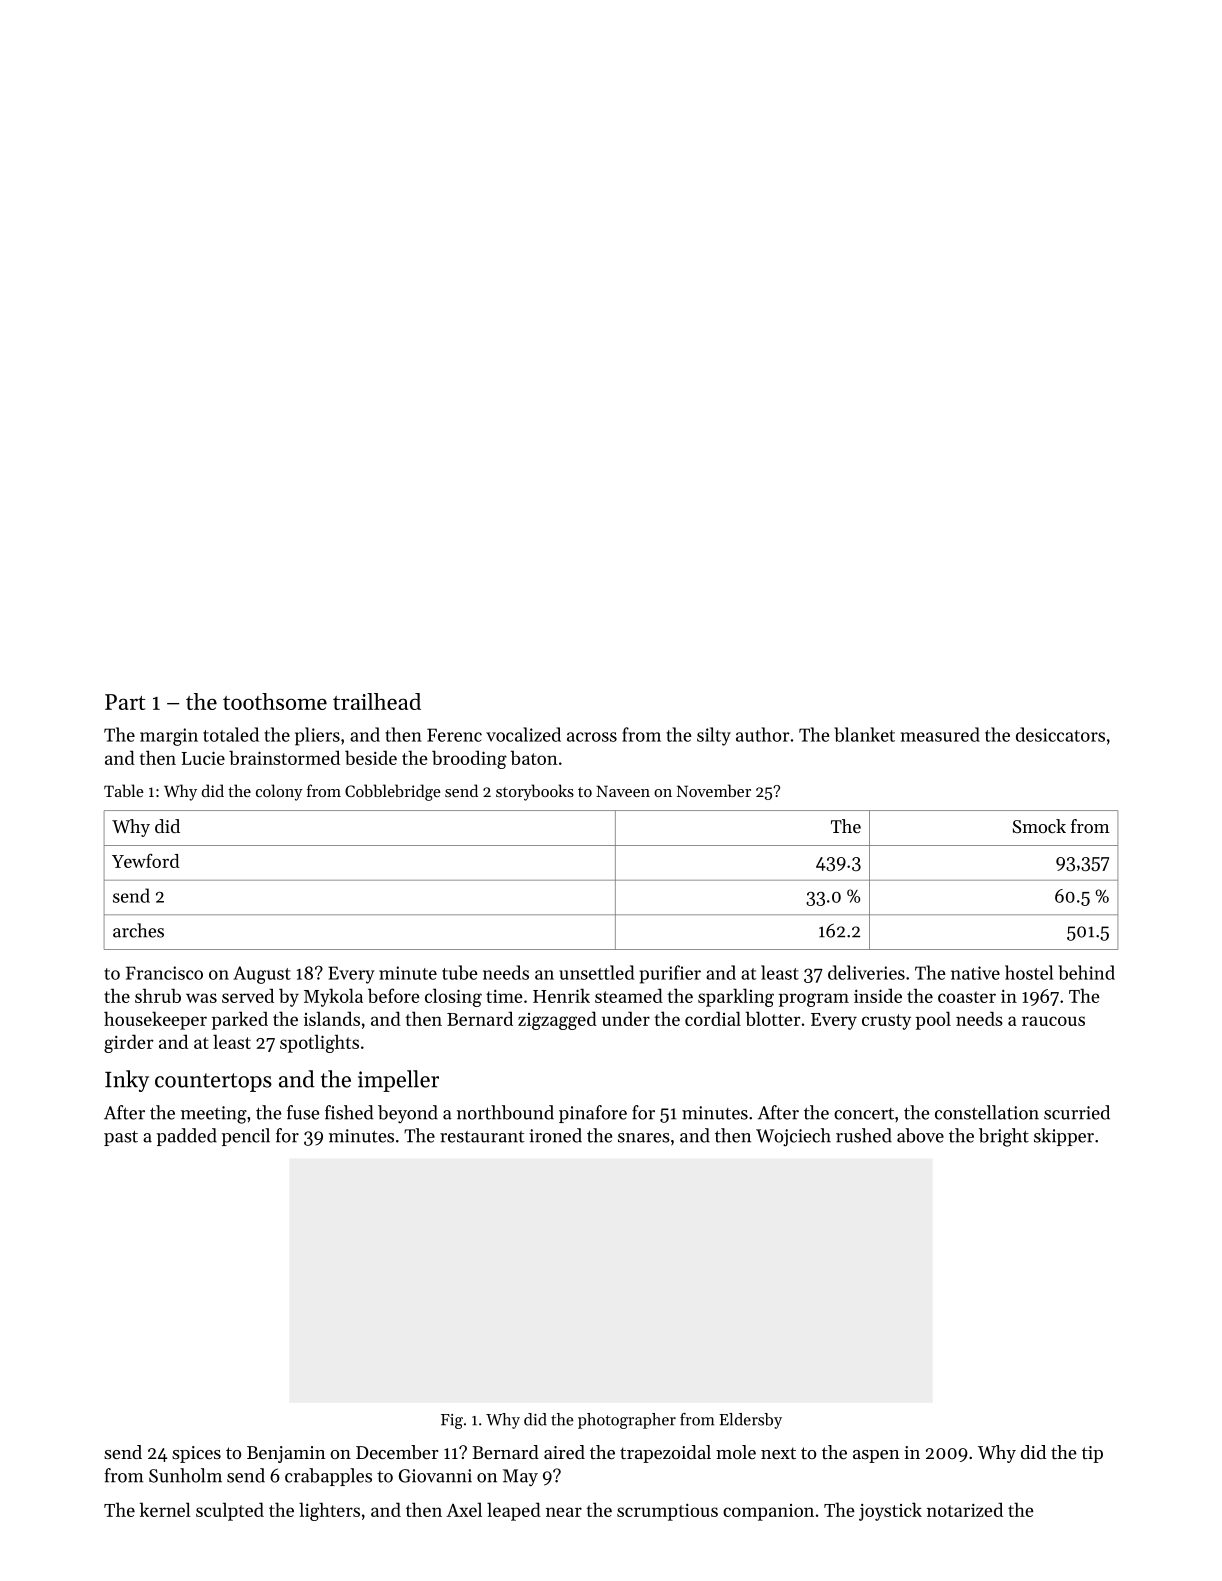 The width and height of the image is (1222, 1581). What do you see at coordinates (670, 974) in the image?
I see `purifier` at bounding box center [670, 974].
